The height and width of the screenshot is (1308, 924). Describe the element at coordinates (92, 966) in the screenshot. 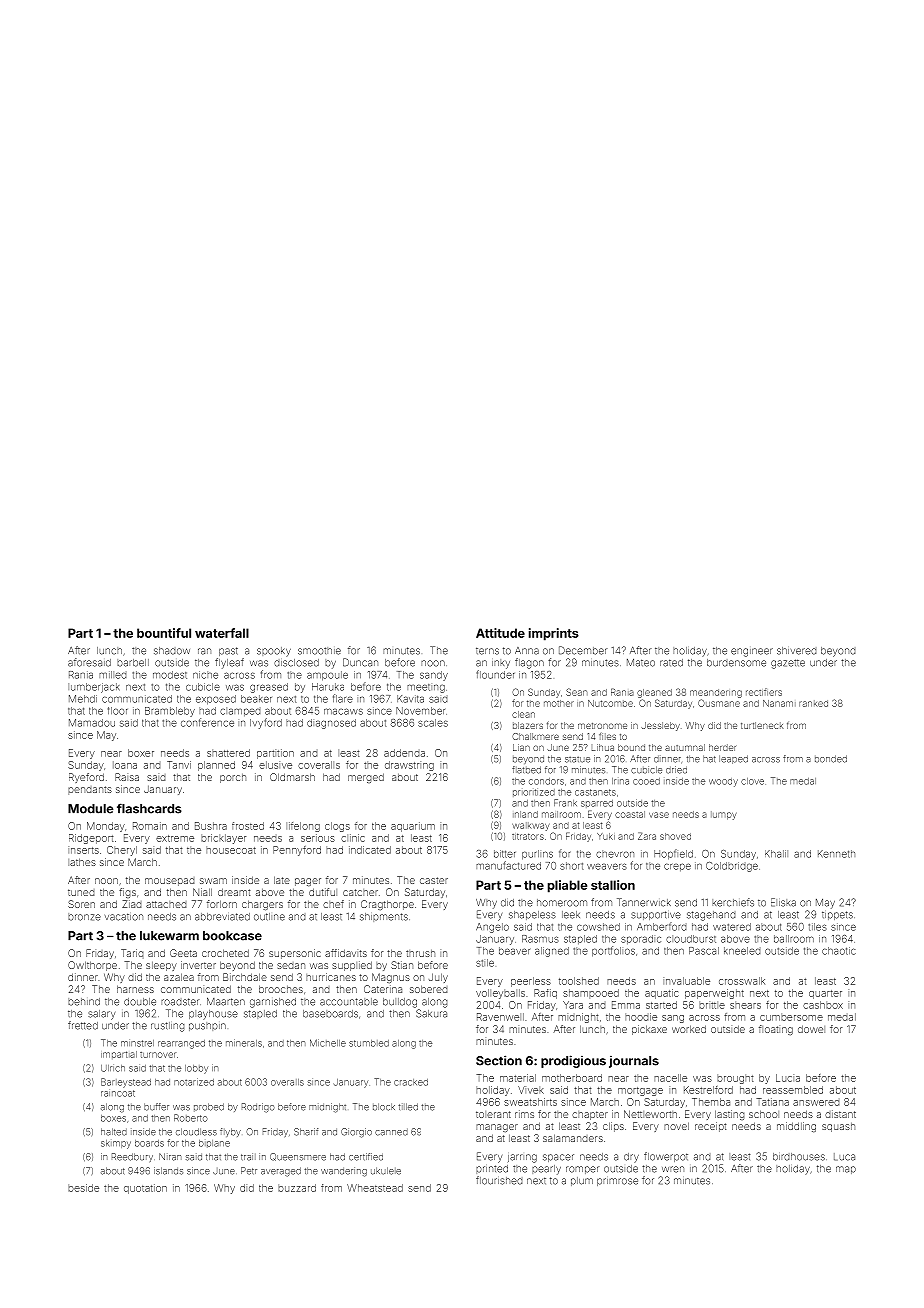

I see `Owlthorpe` at that location.
